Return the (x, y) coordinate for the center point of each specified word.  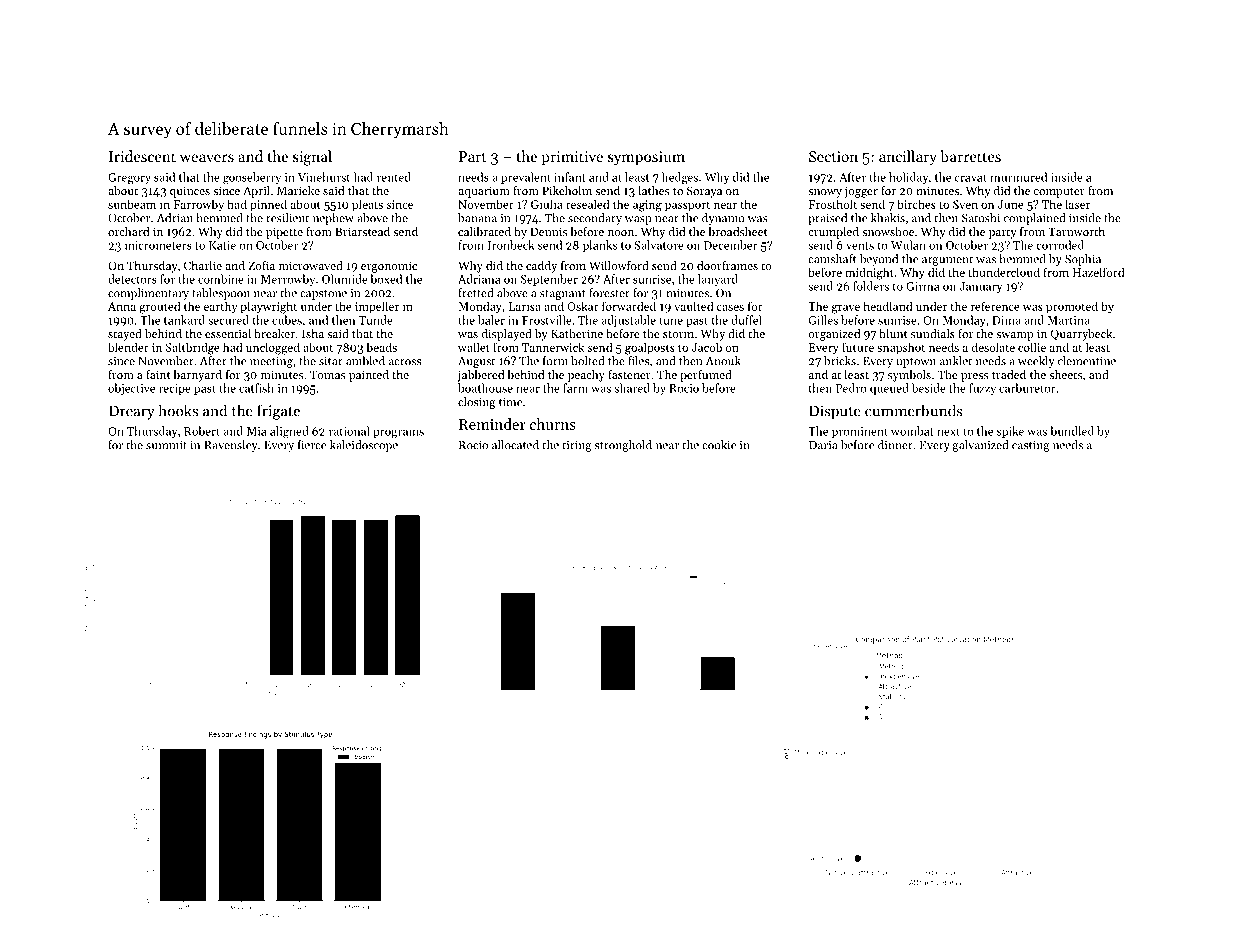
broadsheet (737, 231)
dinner (895, 445)
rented (394, 177)
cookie (719, 445)
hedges (680, 178)
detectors (132, 279)
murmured (1018, 177)
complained (1034, 219)
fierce (312, 445)
